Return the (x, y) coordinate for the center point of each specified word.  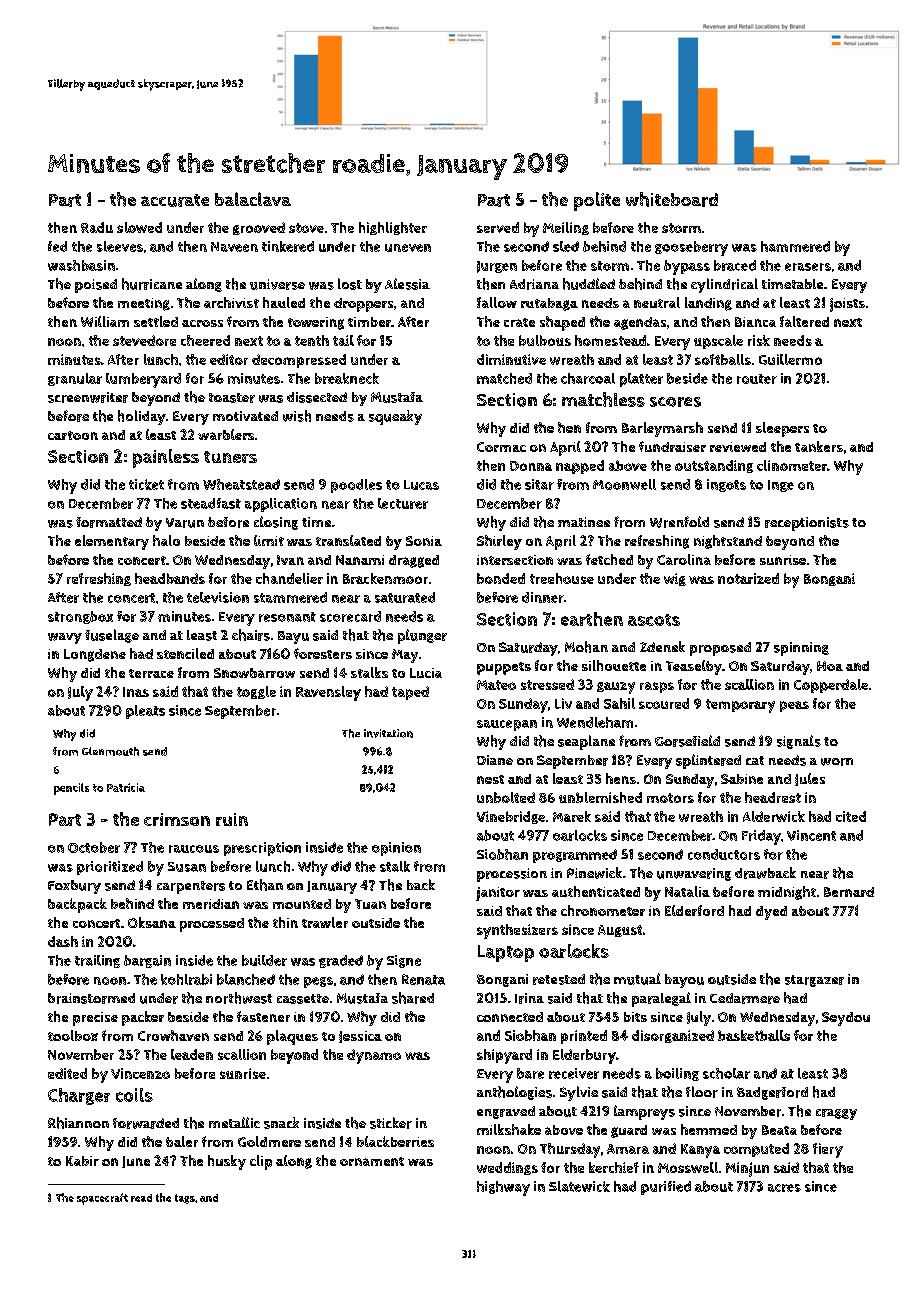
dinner (543, 597)
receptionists (807, 524)
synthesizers (517, 931)
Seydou (846, 1019)
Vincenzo (140, 1073)
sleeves (120, 246)
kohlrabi (186, 979)
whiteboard (672, 199)
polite (597, 201)
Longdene (95, 655)
